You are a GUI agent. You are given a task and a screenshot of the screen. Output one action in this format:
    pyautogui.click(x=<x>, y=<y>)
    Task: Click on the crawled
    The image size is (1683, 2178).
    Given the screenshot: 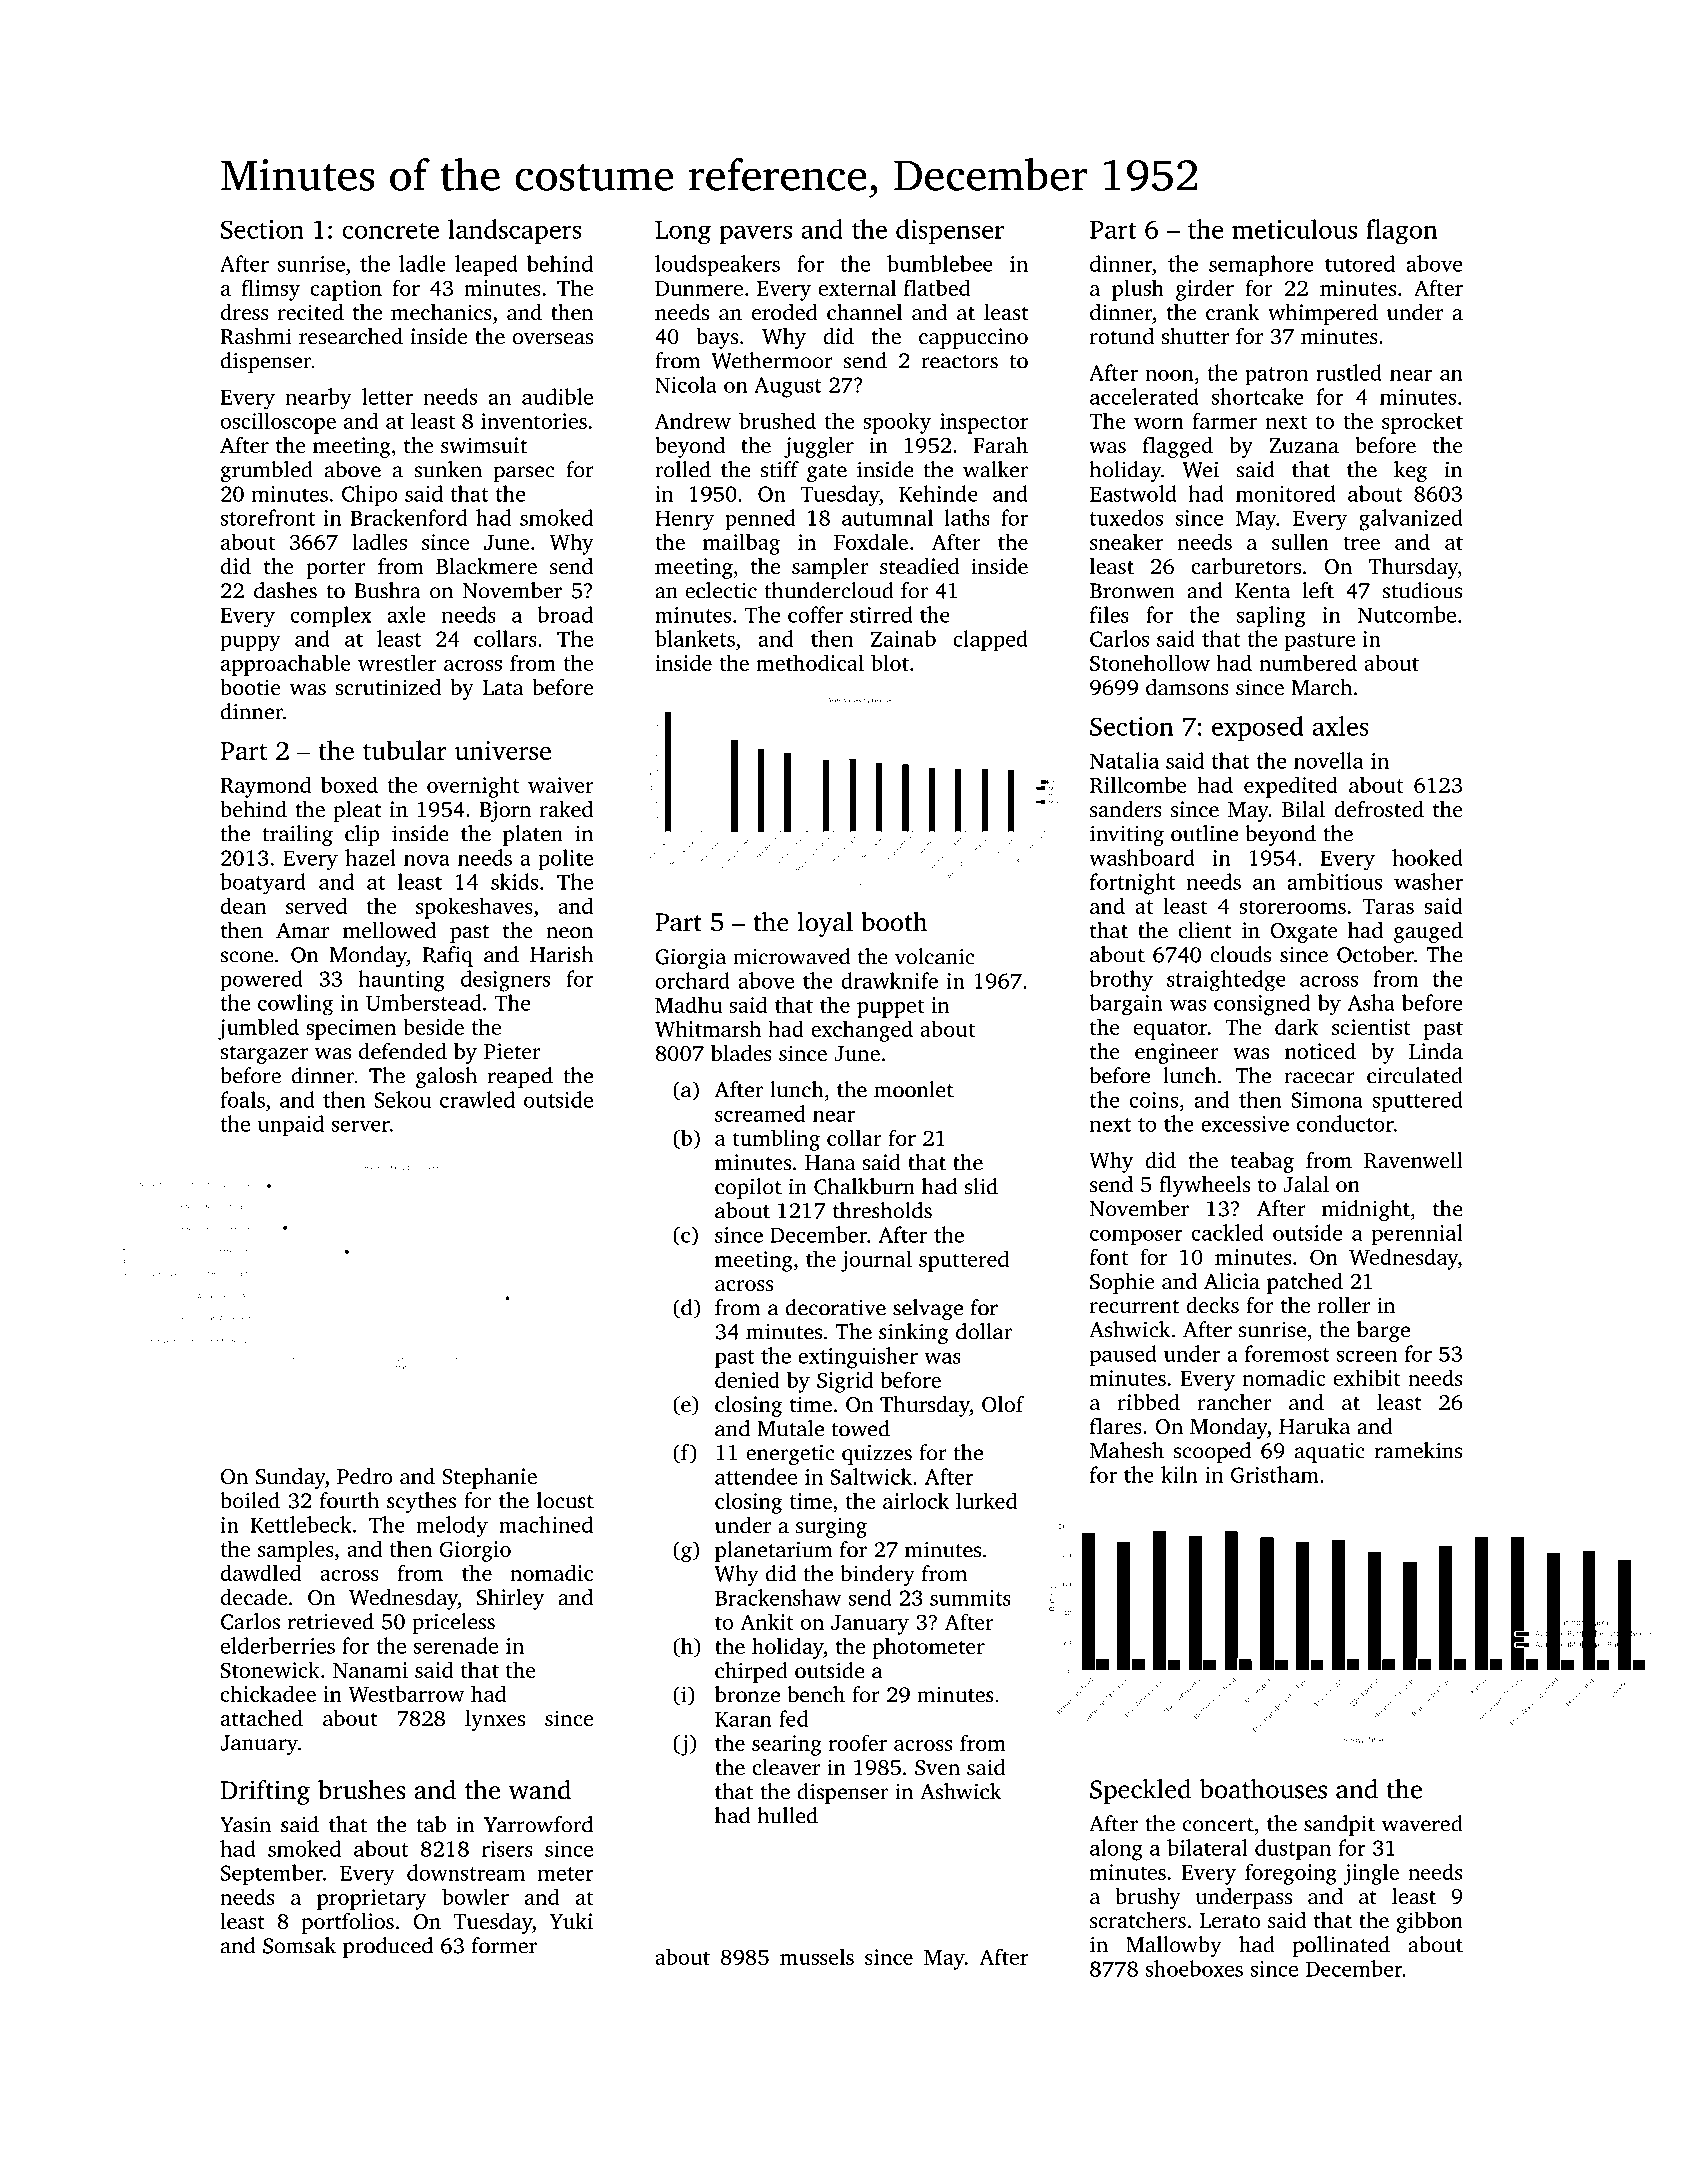 What is the action you would take?
    pyautogui.click(x=477, y=1099)
